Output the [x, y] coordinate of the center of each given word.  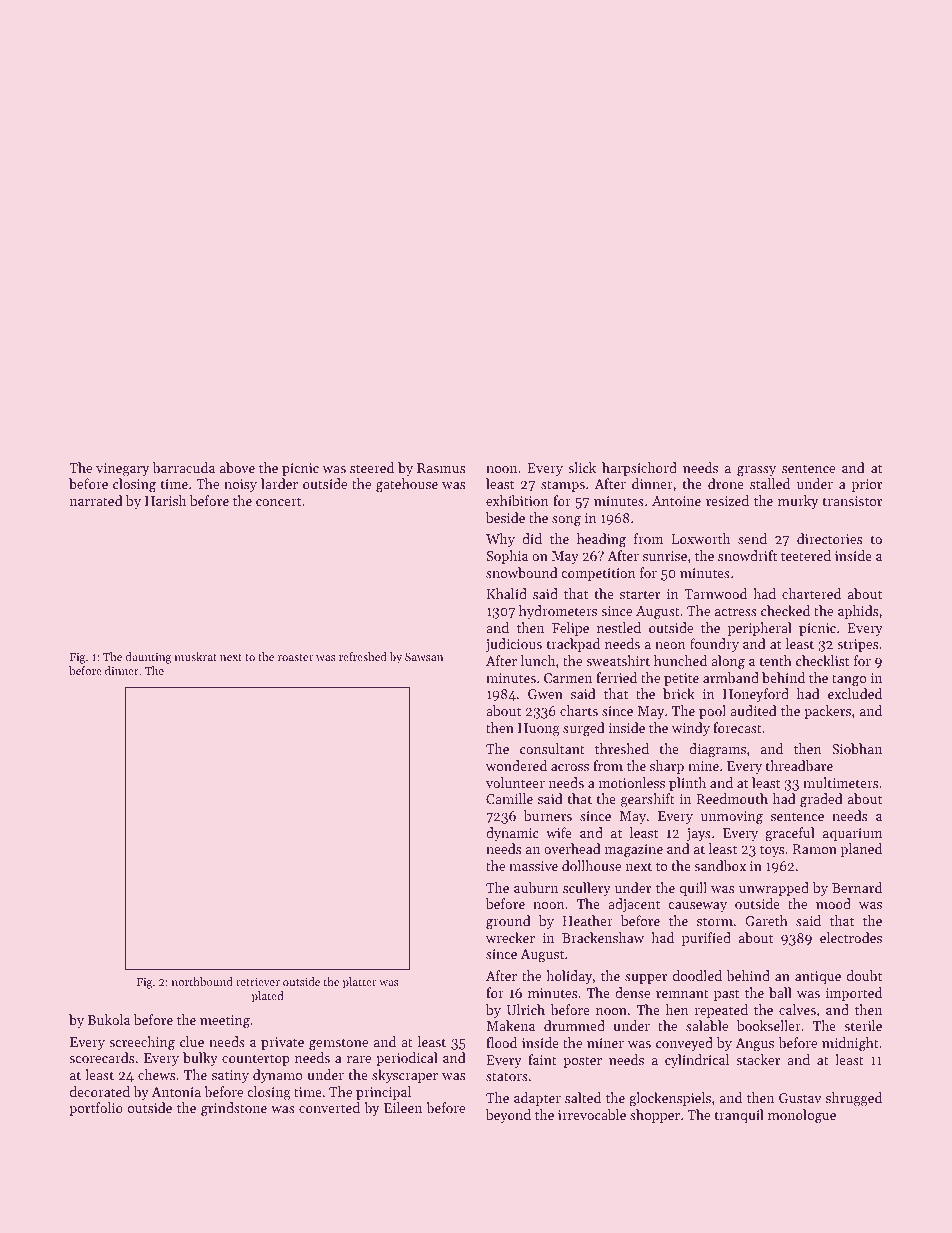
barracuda [184, 467]
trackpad [573, 645]
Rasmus [441, 468]
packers [827, 712]
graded [821, 800]
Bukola [109, 1019]
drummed [574, 1025]
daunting [148, 658]
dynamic [512, 834]
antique [818, 977]
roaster [295, 657]
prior [867, 485]
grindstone [234, 1109]
